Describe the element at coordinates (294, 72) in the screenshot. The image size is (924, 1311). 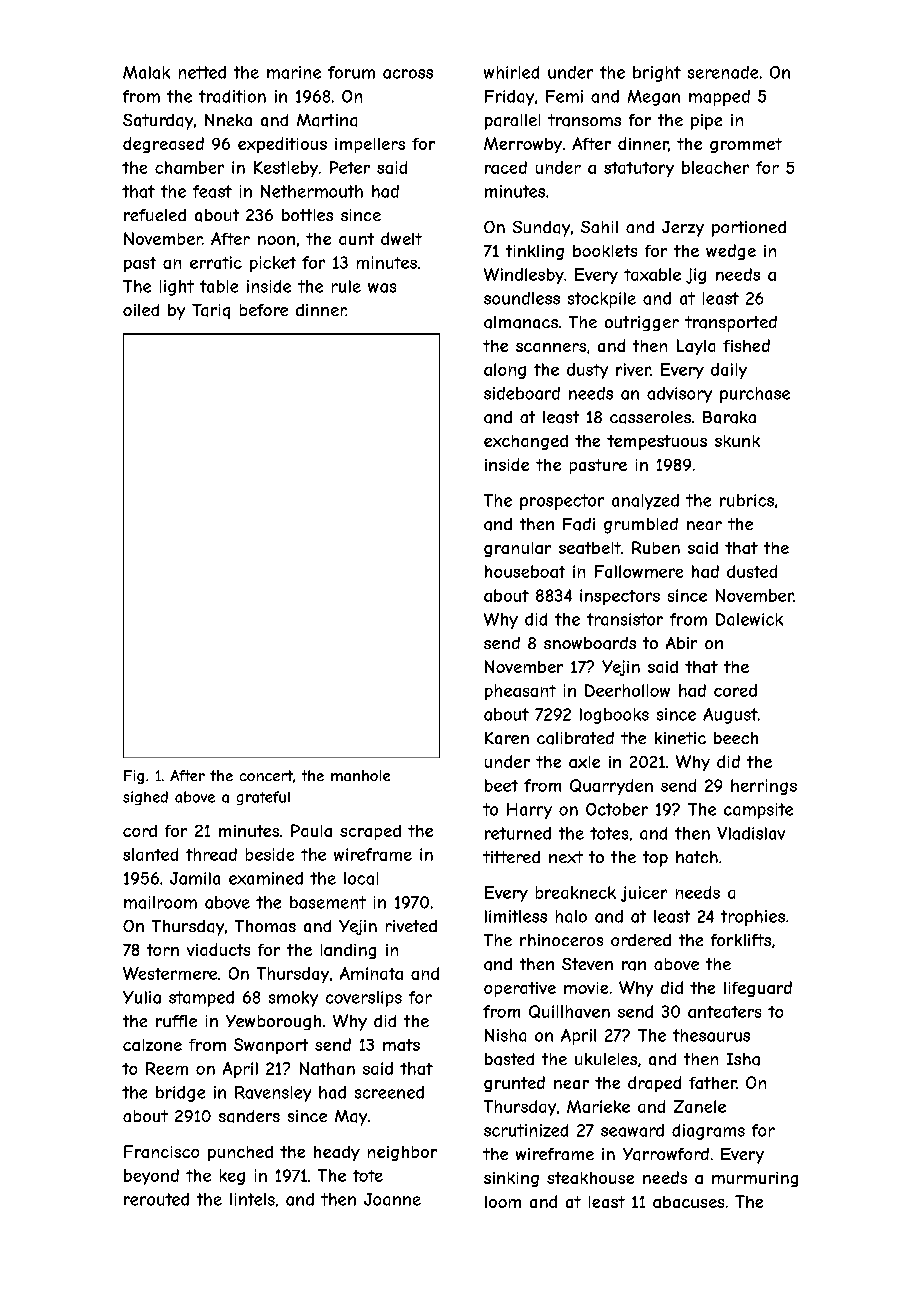
I see `marine` at that location.
